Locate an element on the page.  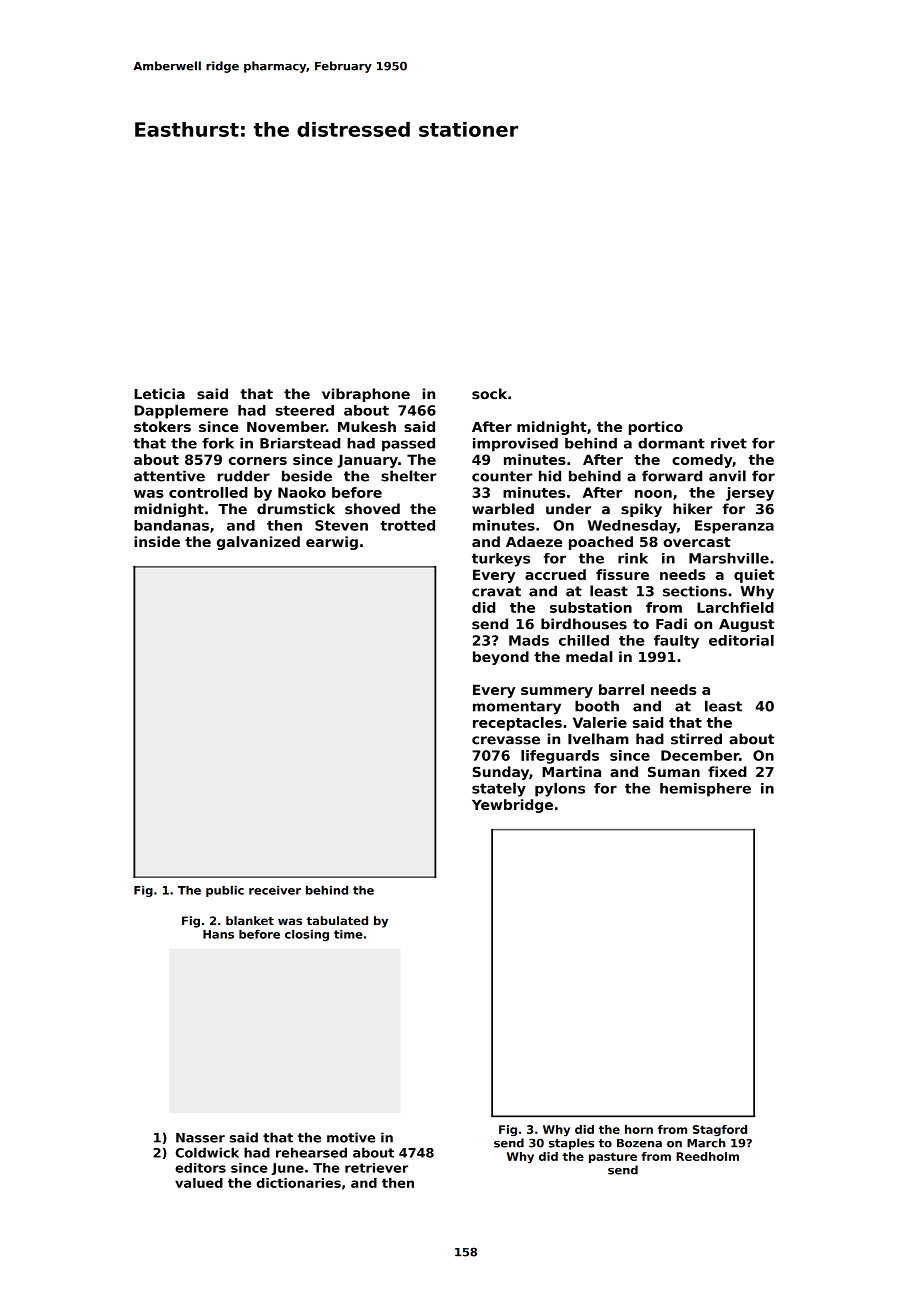
closing is located at coordinates (307, 935).
